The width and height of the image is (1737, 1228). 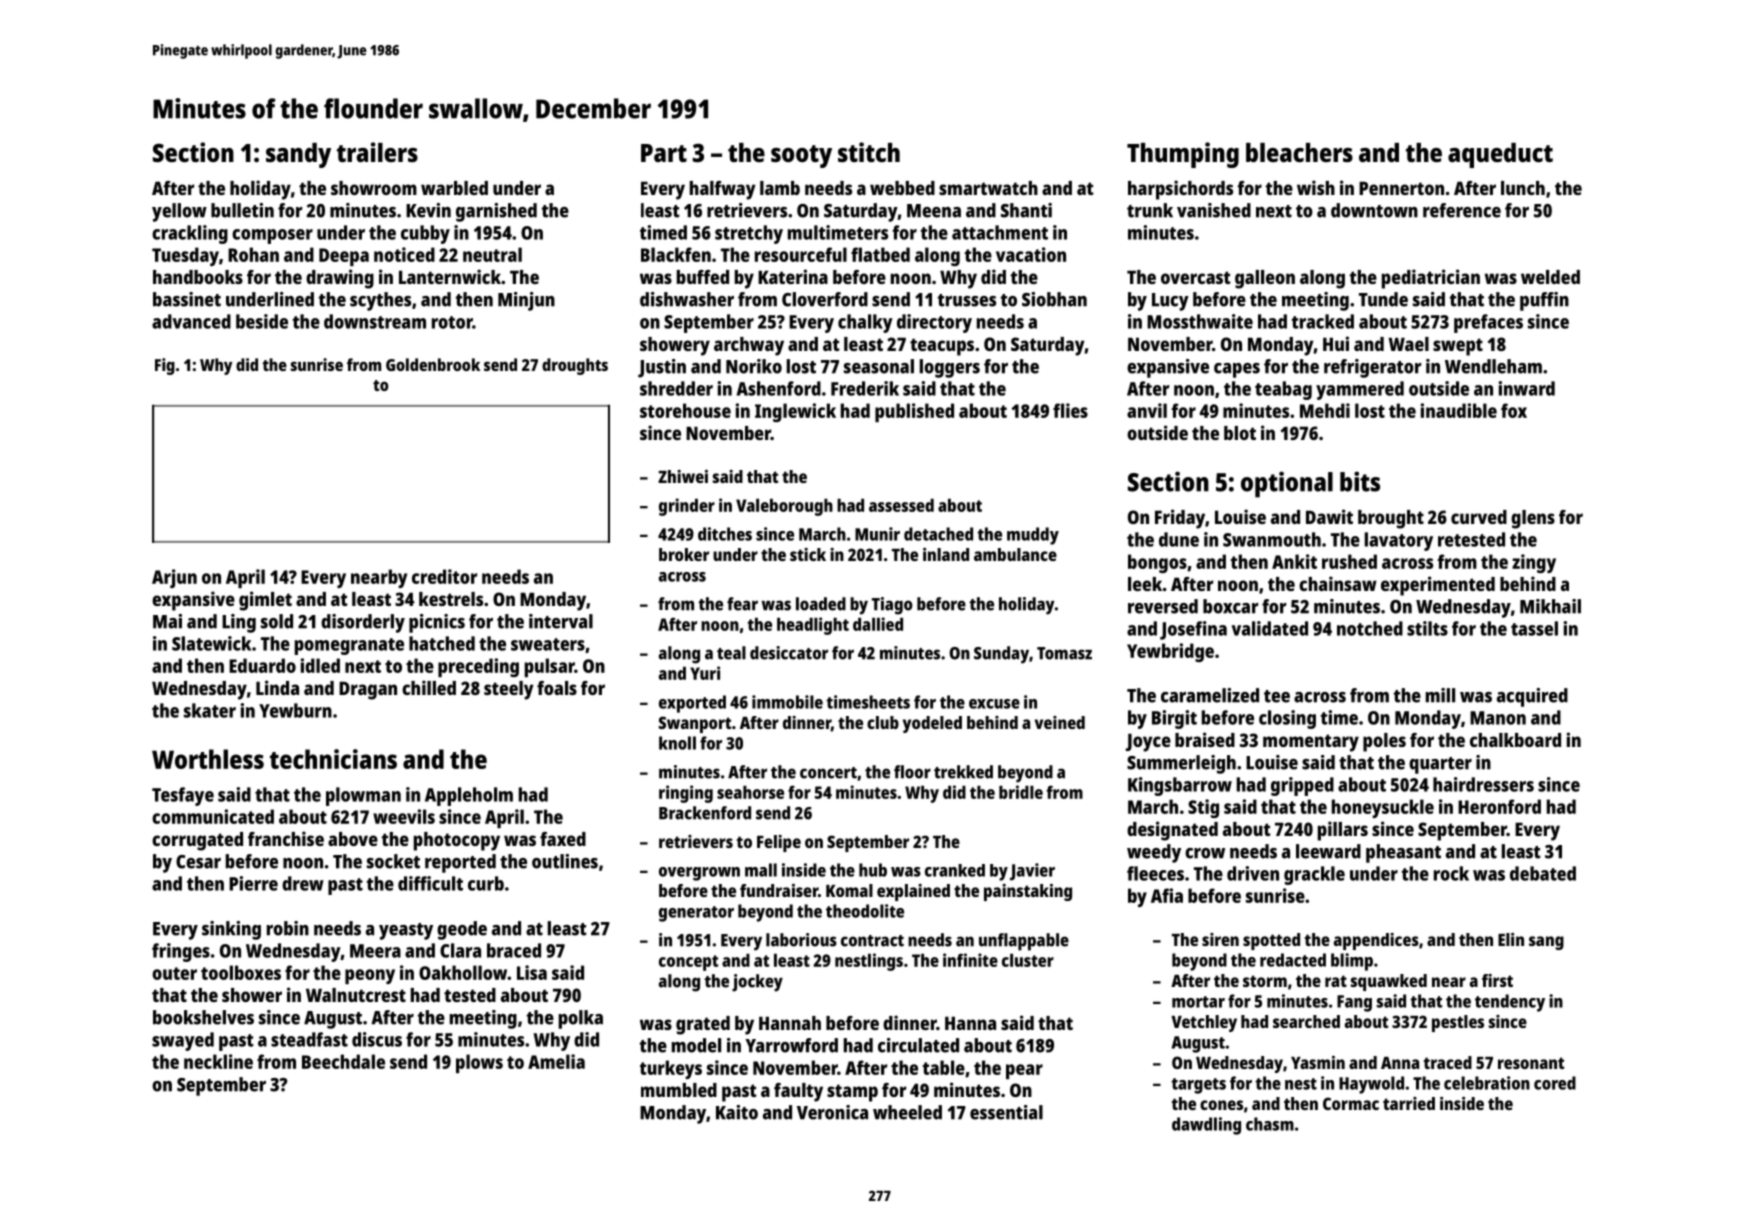 I want to click on technicians, so click(x=333, y=759).
